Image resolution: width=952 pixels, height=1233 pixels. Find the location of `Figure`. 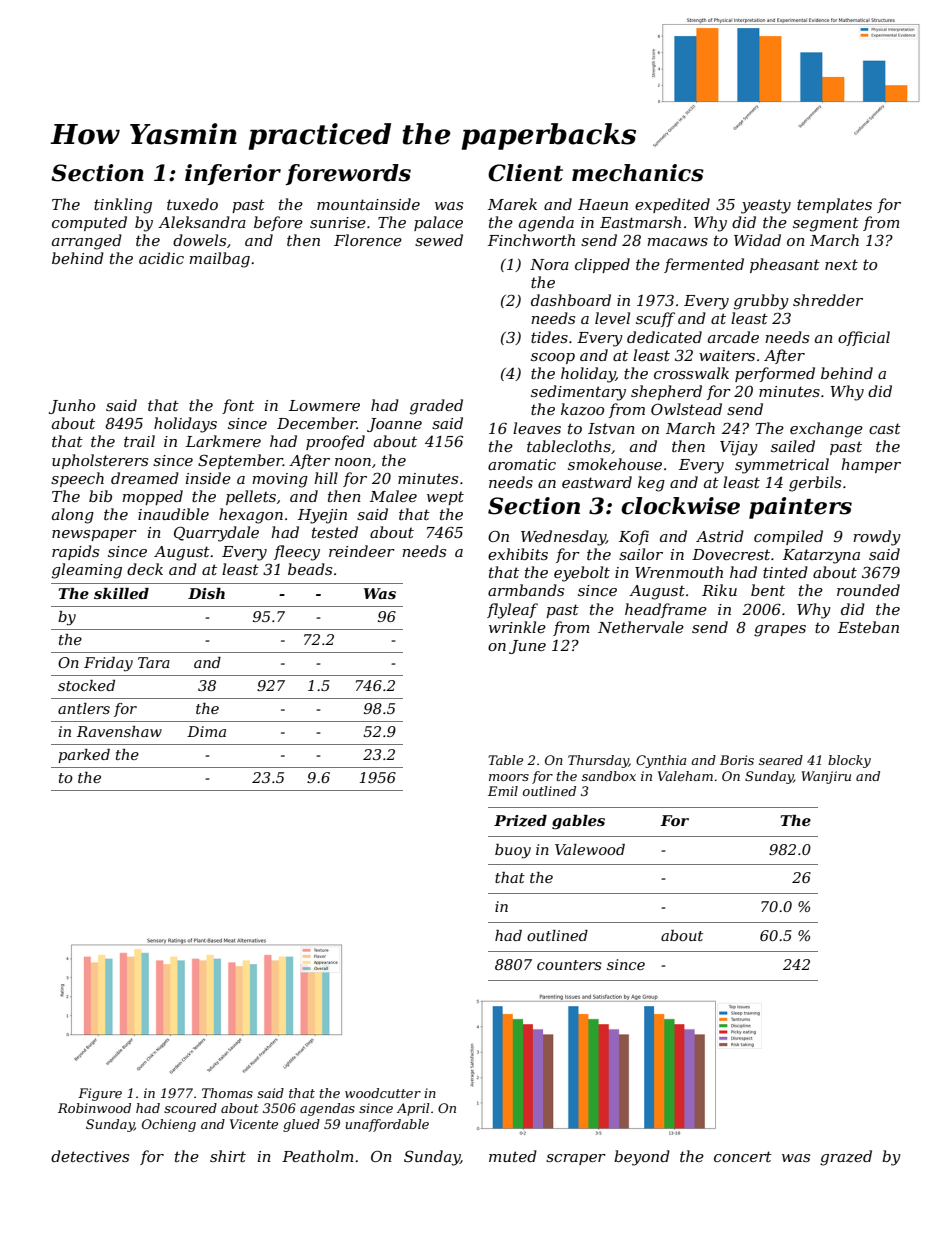

Figure is located at coordinates (100, 1094).
